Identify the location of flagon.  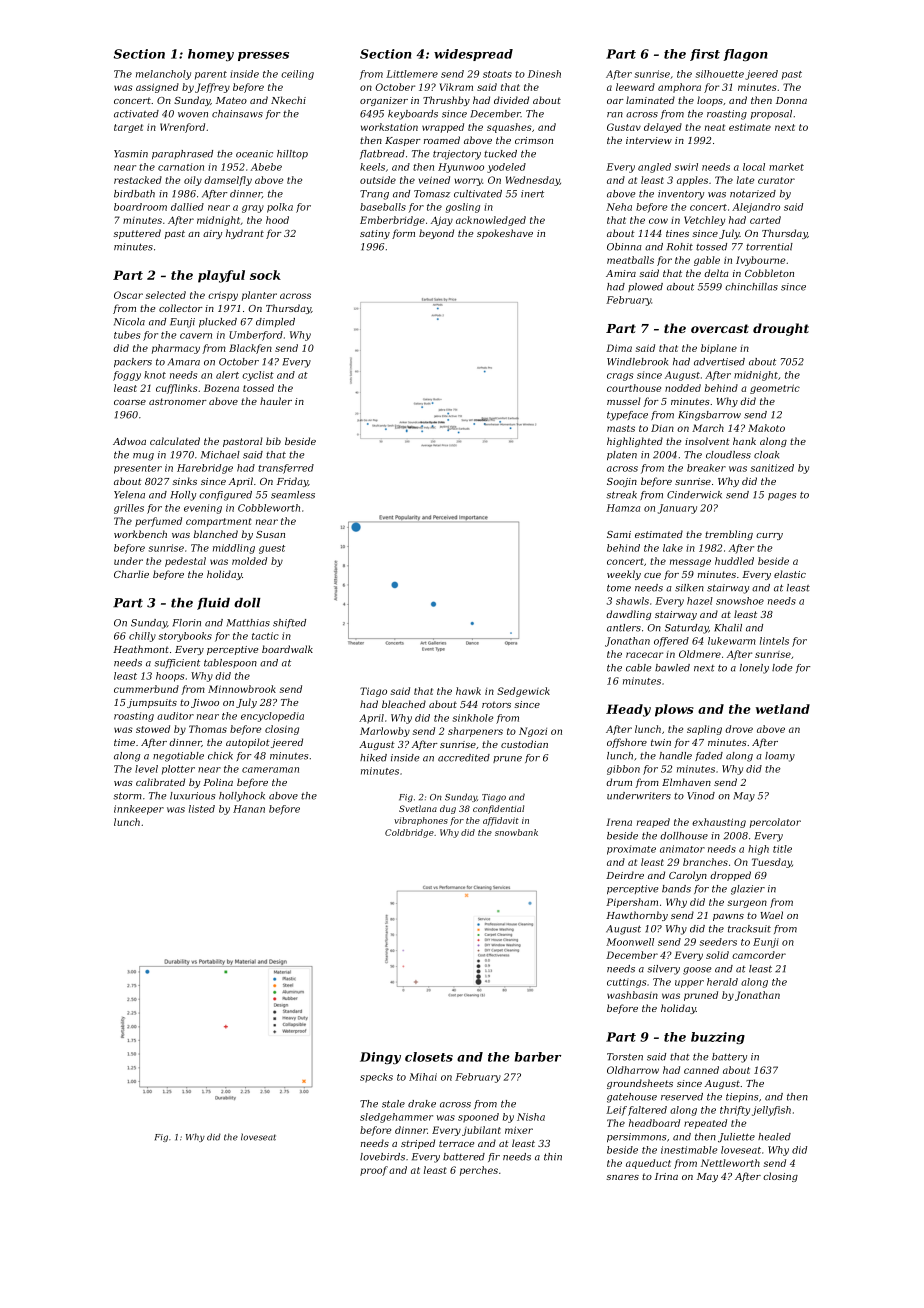
(745, 55).
